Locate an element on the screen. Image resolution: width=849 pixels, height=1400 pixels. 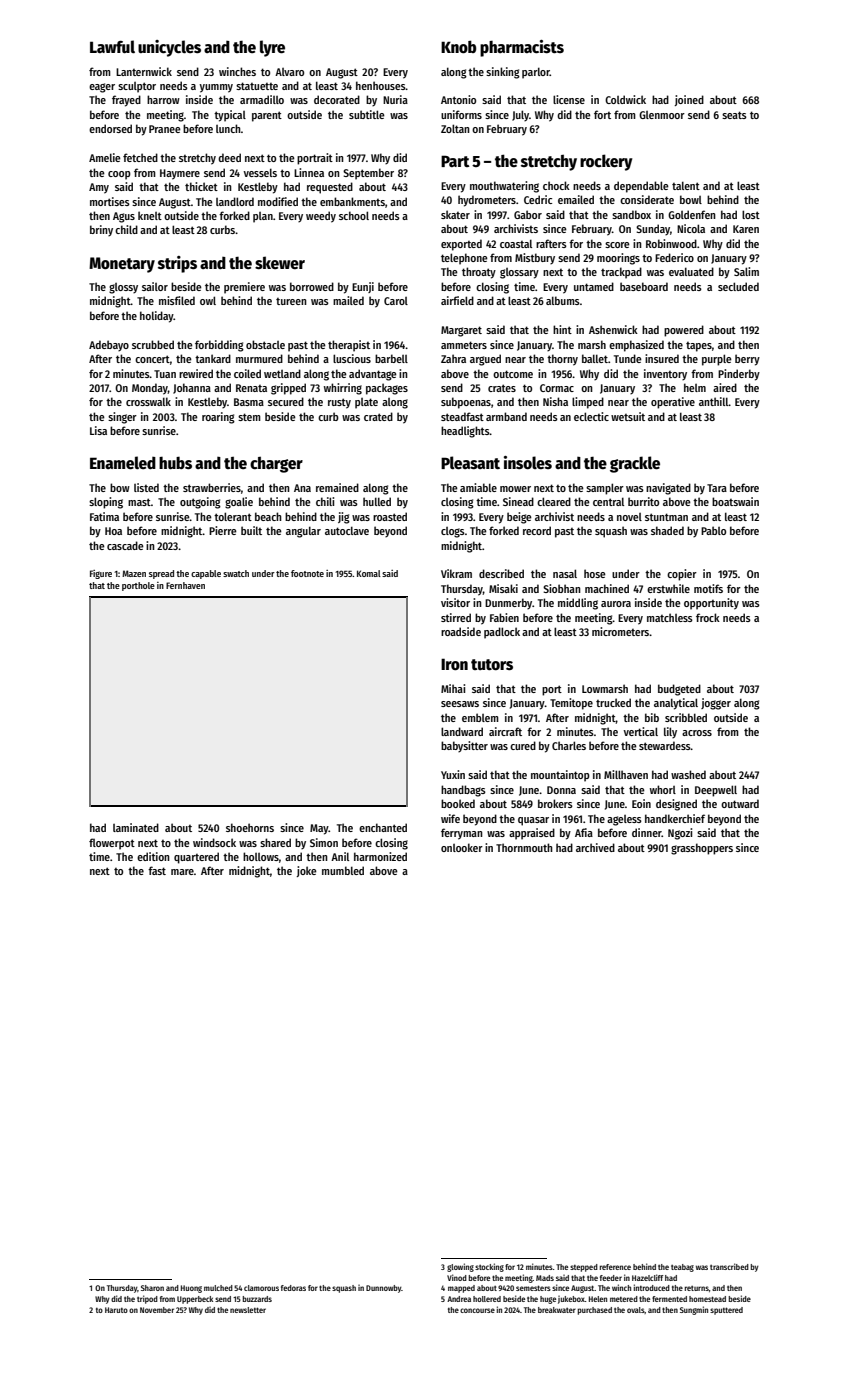
vessels is located at coordinates (260, 172).
